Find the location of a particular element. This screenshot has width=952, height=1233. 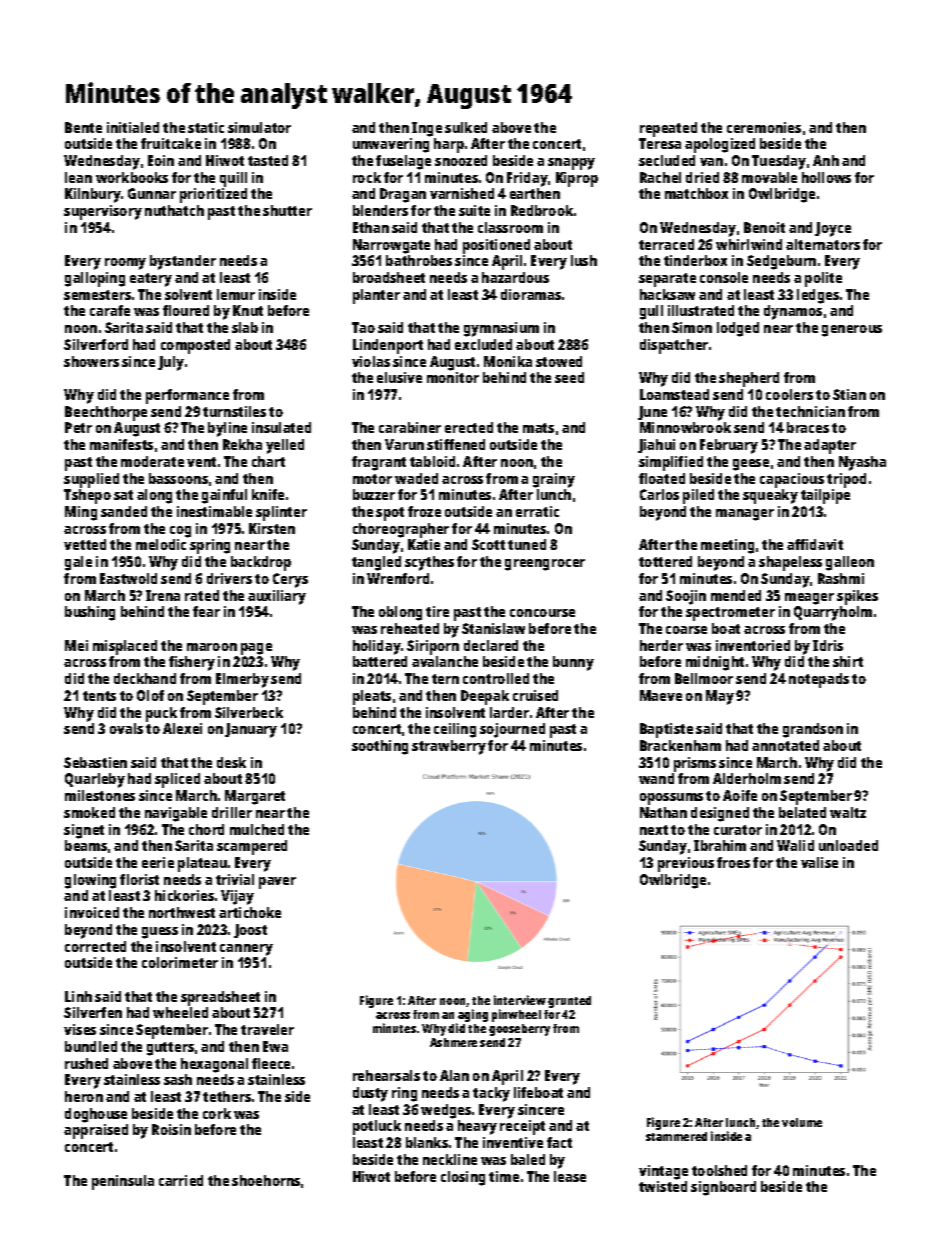

peninsula is located at coordinates (123, 1182).
